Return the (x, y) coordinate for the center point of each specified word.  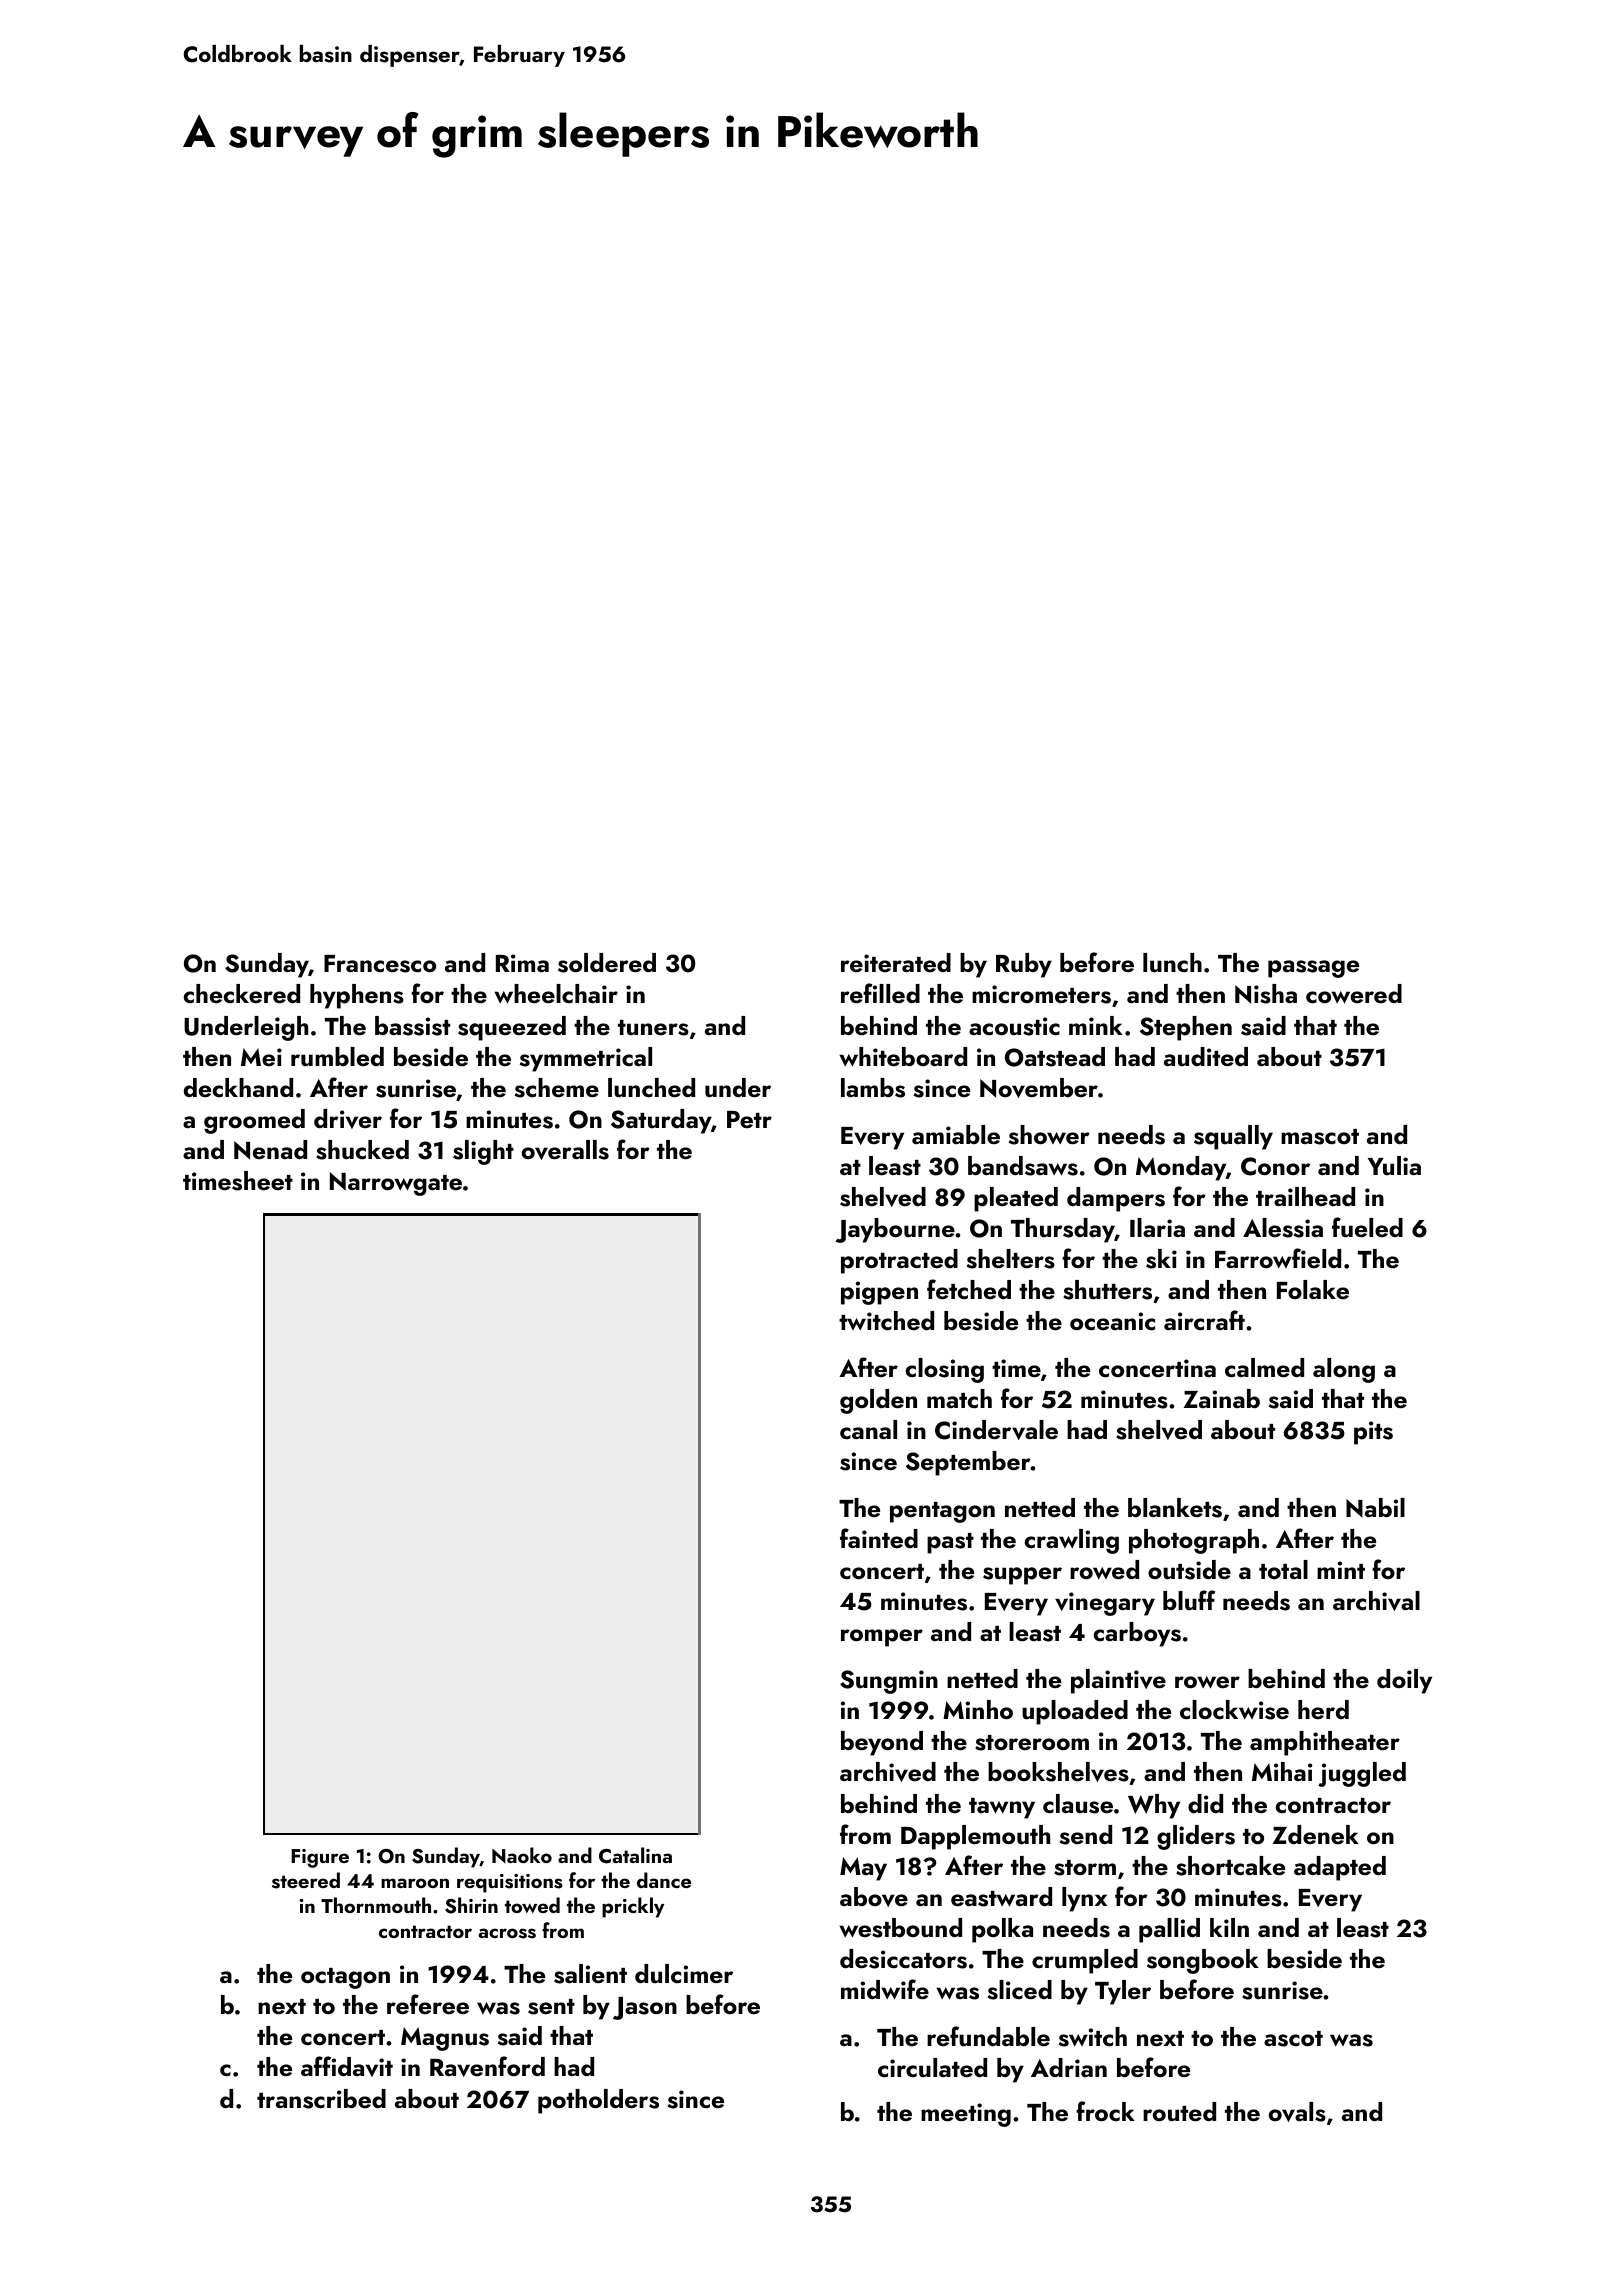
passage (1313, 969)
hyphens (357, 996)
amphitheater (1325, 1743)
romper (882, 1638)
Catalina (635, 1855)
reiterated (896, 962)
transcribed (321, 2099)
